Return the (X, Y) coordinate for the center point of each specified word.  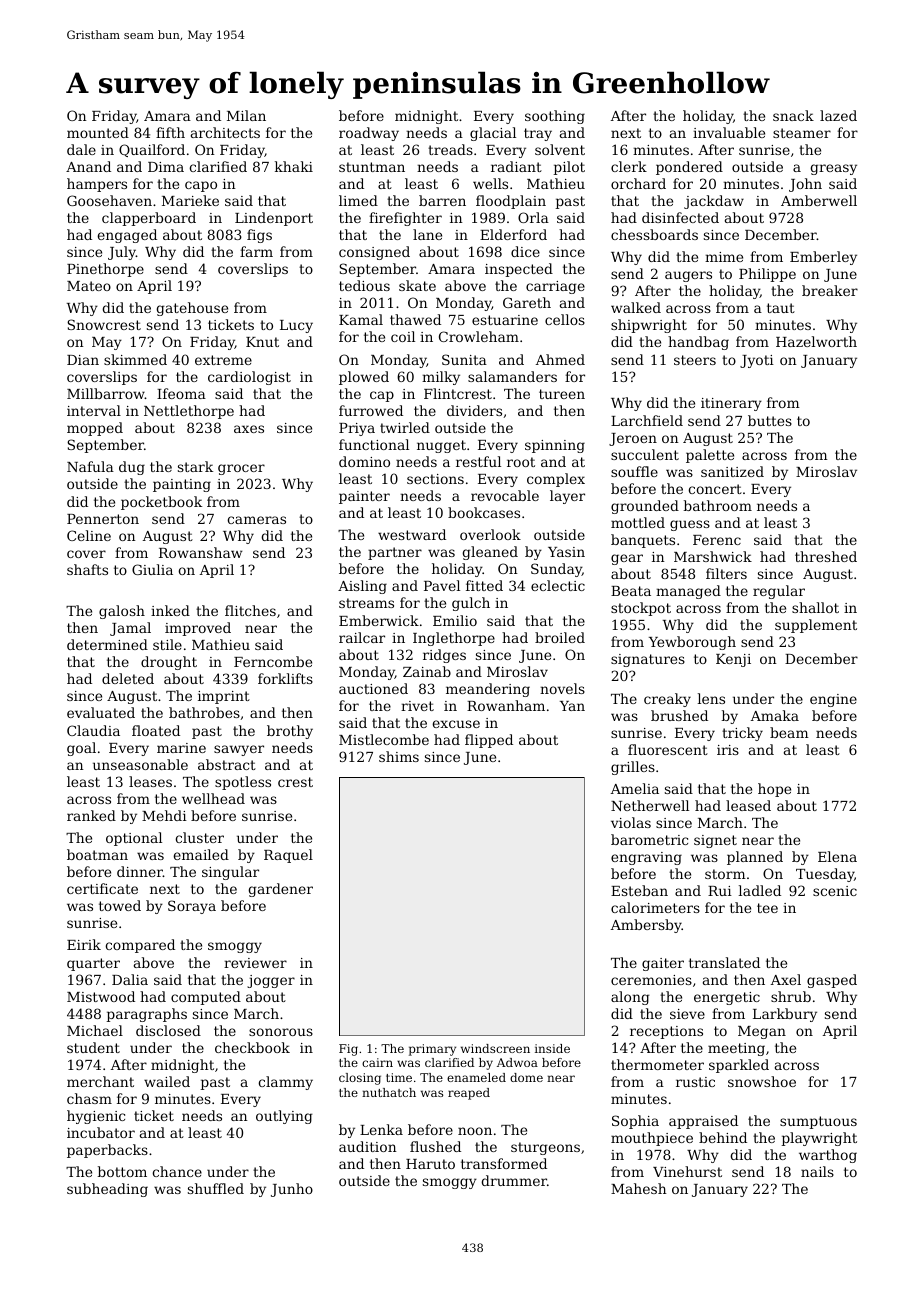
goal (81, 749)
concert (715, 489)
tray (538, 134)
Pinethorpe (105, 270)
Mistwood (101, 996)
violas (631, 822)
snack (793, 115)
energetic (727, 998)
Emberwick (379, 620)
